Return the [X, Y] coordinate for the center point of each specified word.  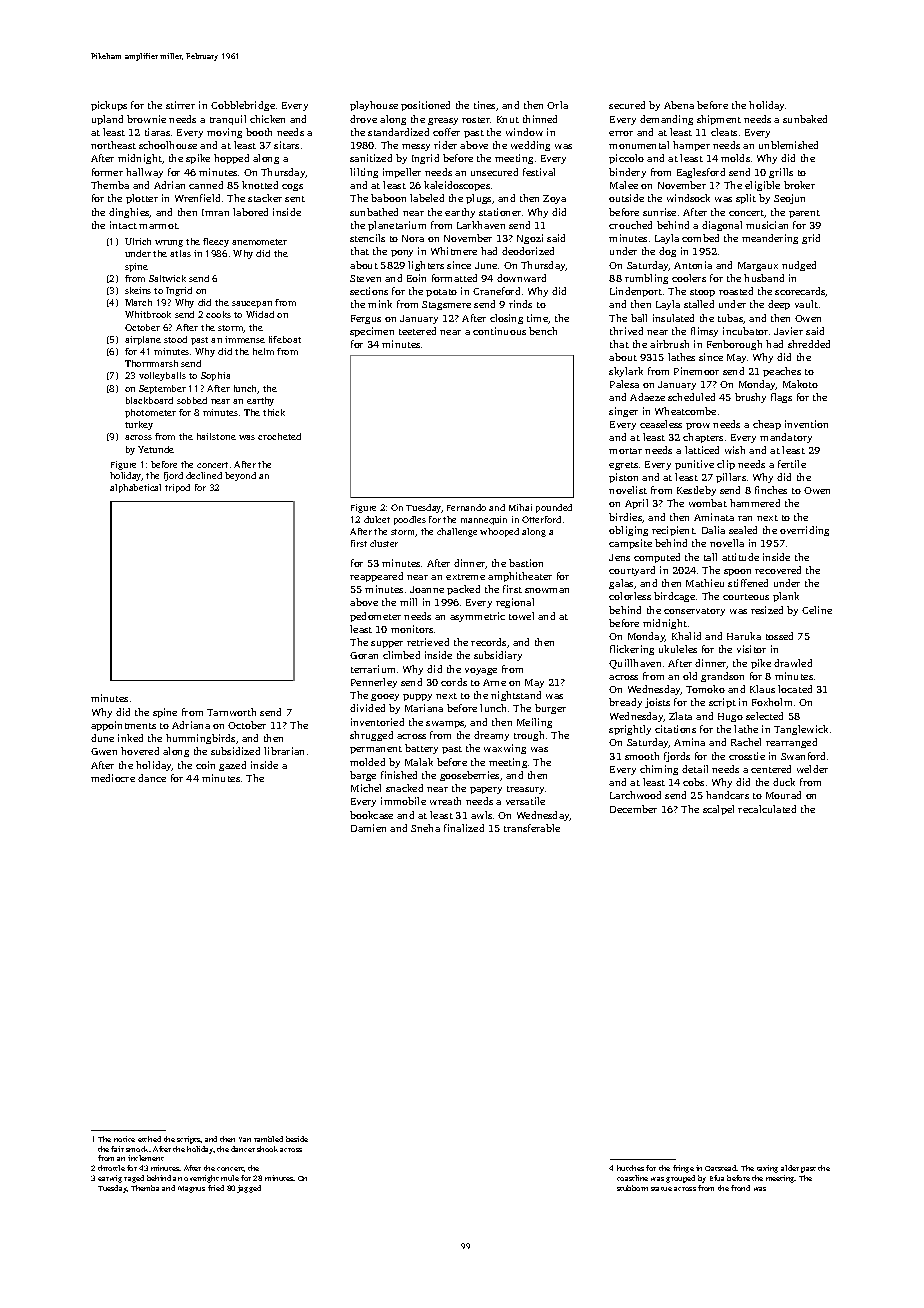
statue [661, 1189]
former [107, 172]
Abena [679, 105]
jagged [249, 1189]
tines [484, 105]
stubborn [632, 1188]
